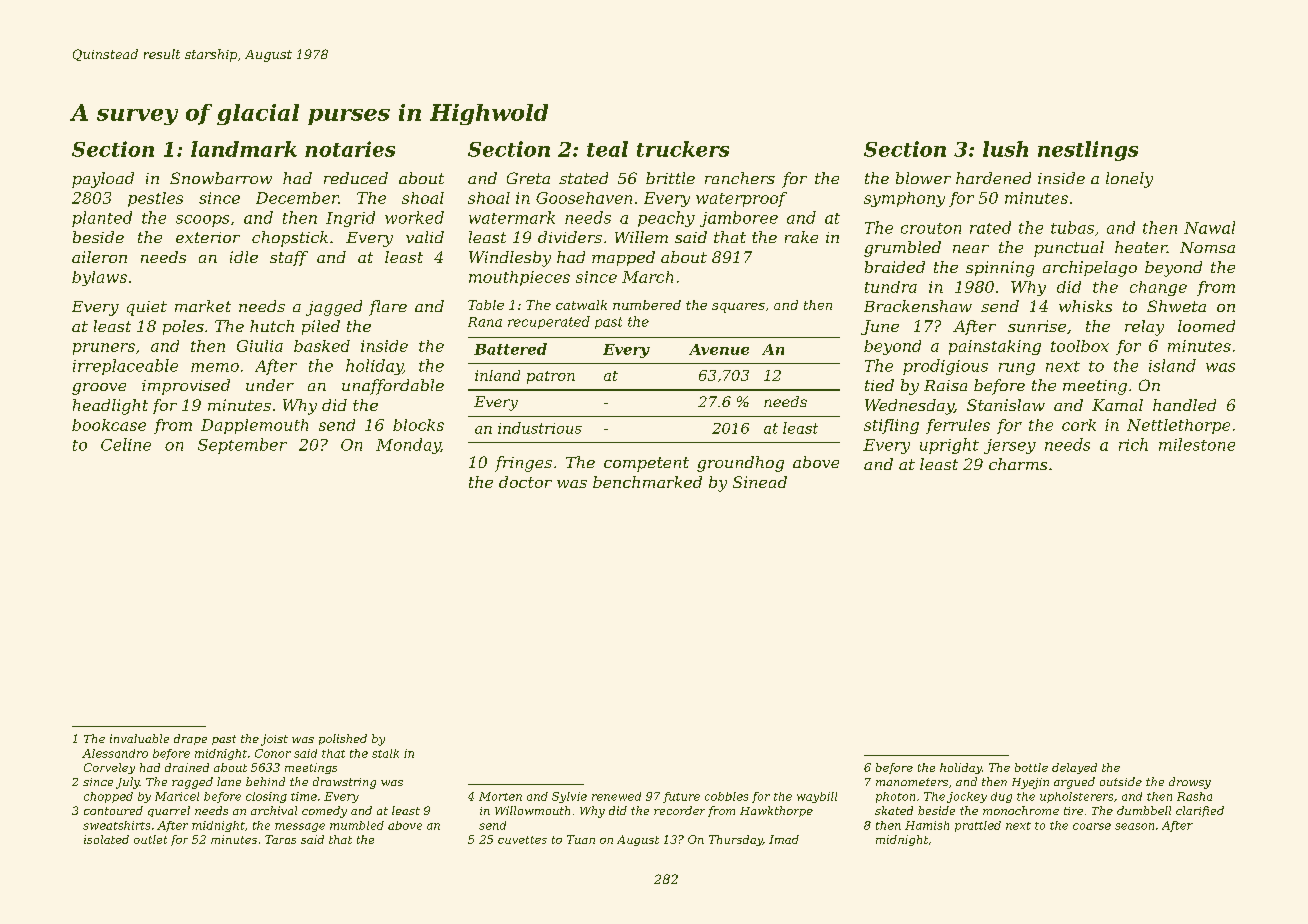 Image resolution: width=1308 pixels, height=924 pixels. What do you see at coordinates (912, 782) in the screenshot?
I see `manometers` at bounding box center [912, 782].
